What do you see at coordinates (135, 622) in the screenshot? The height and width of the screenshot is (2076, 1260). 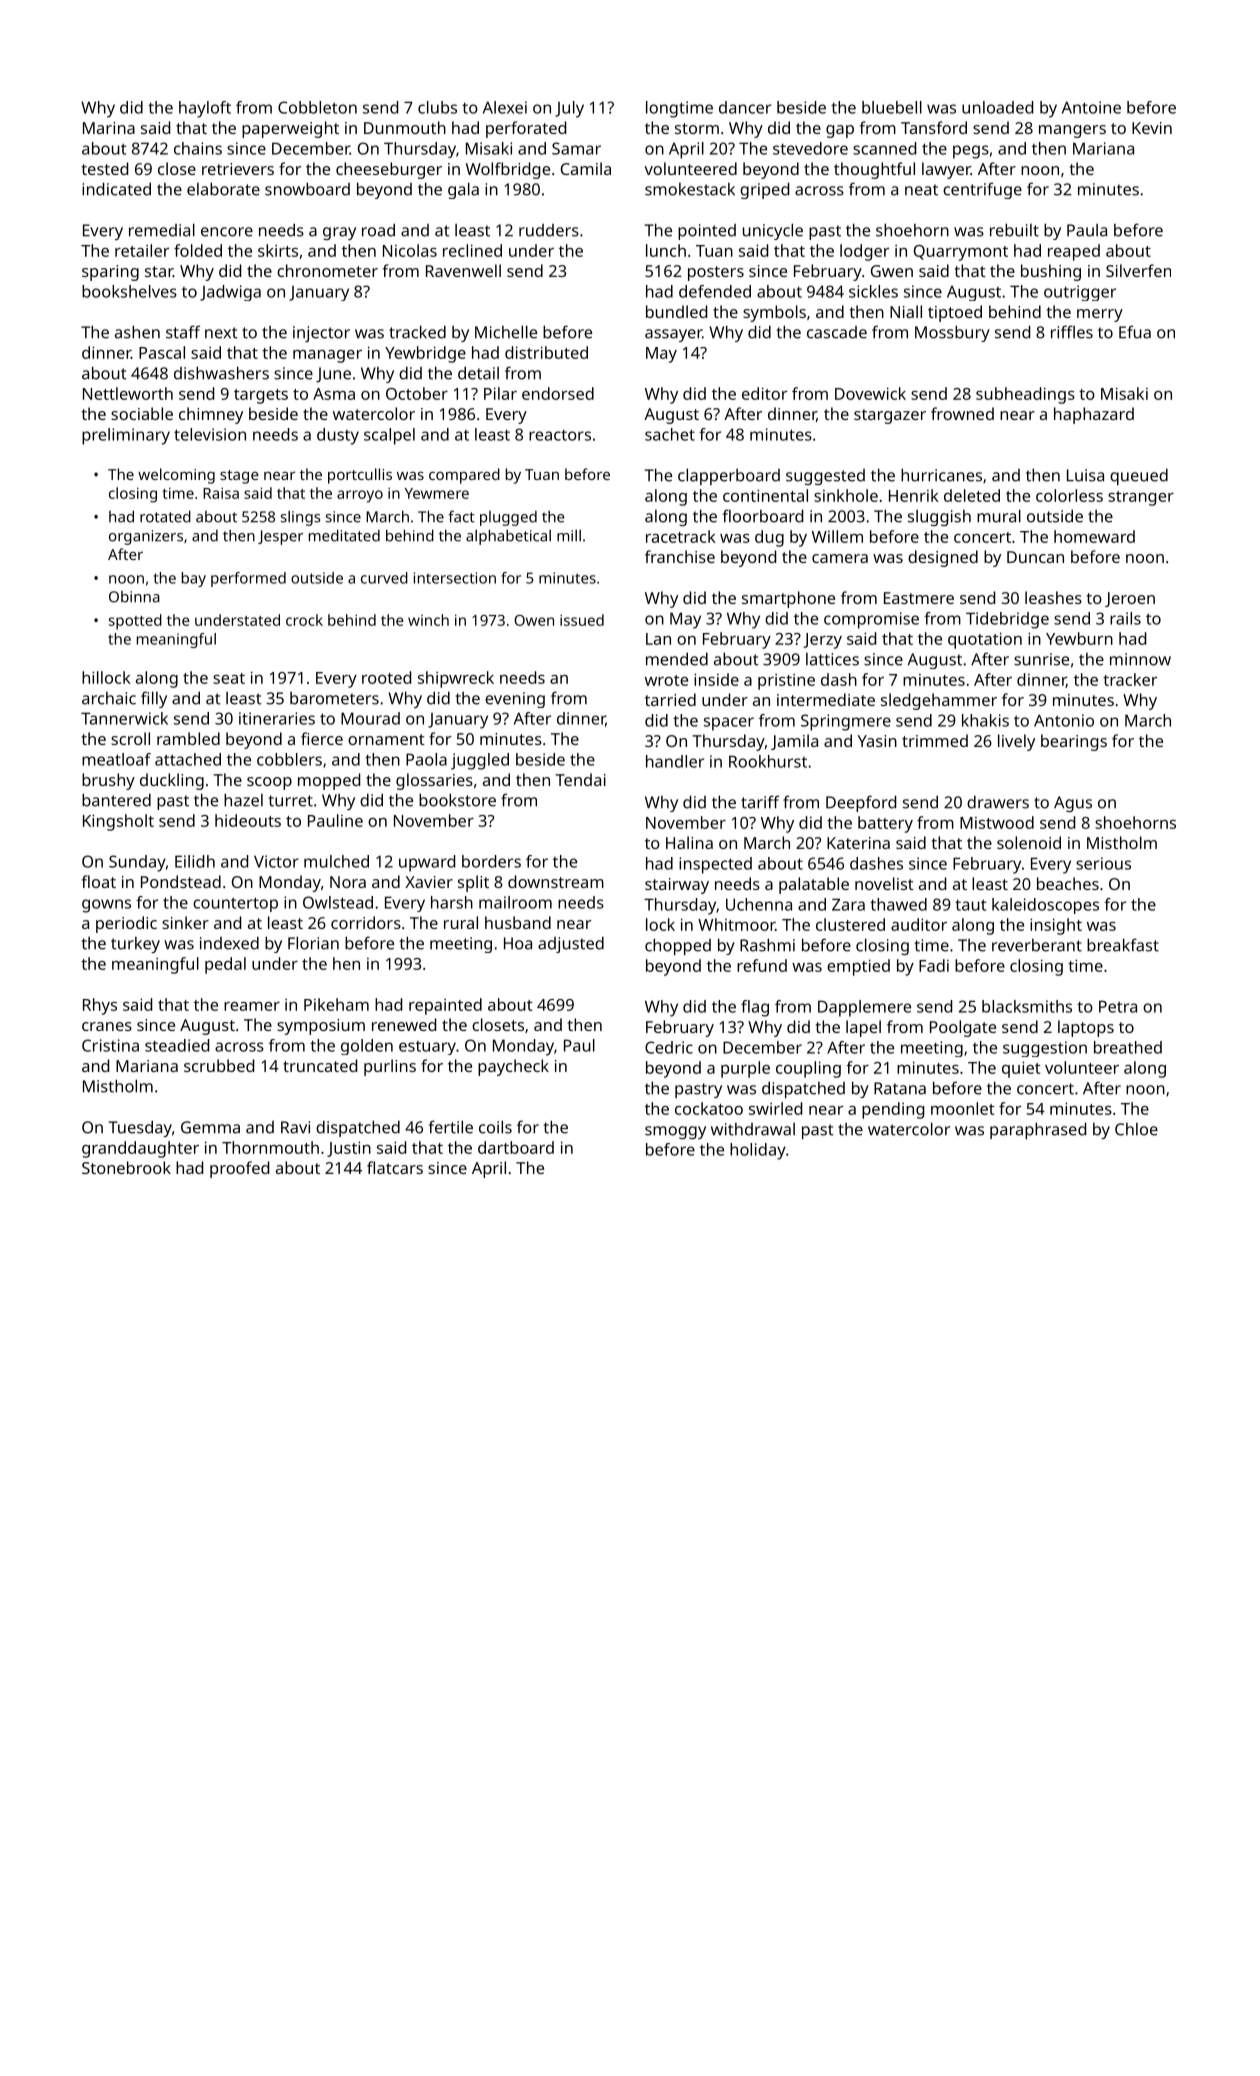 I see `spotted` at bounding box center [135, 622].
